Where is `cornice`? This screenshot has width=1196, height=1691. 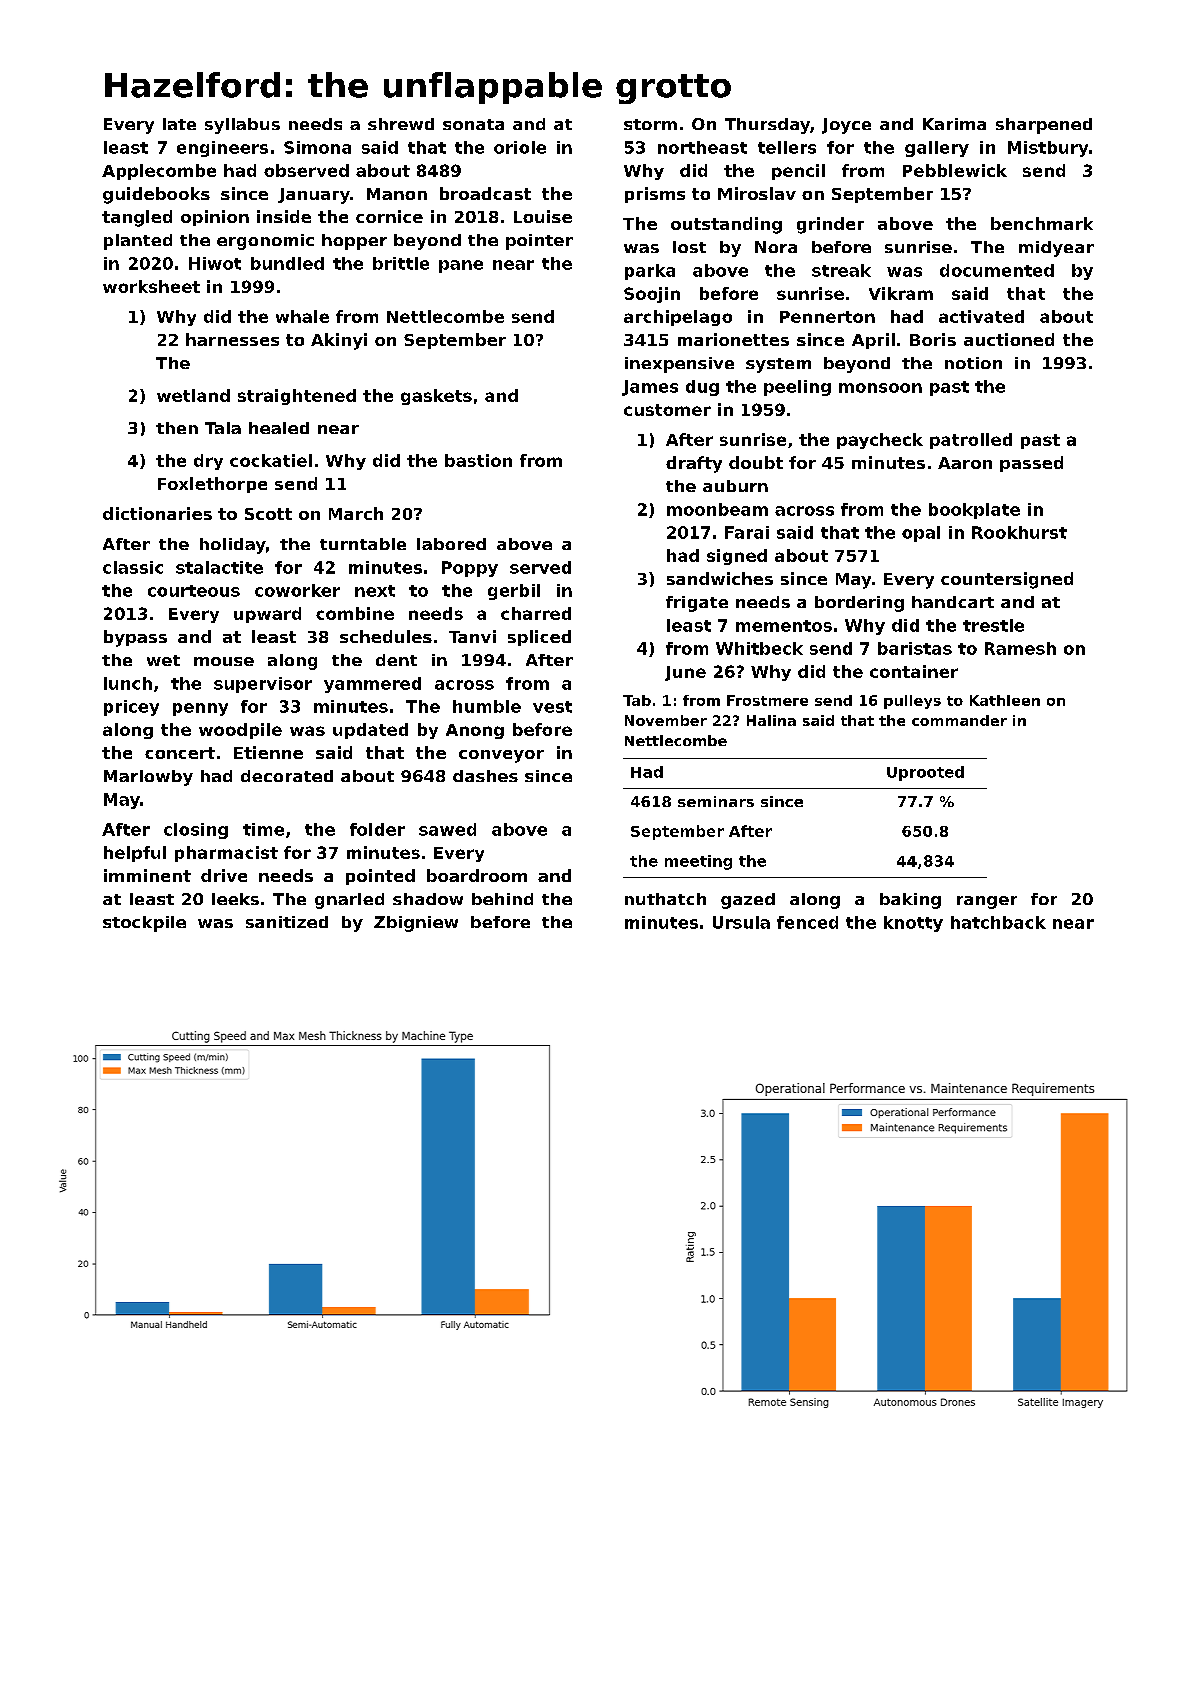 cornice is located at coordinates (389, 216).
